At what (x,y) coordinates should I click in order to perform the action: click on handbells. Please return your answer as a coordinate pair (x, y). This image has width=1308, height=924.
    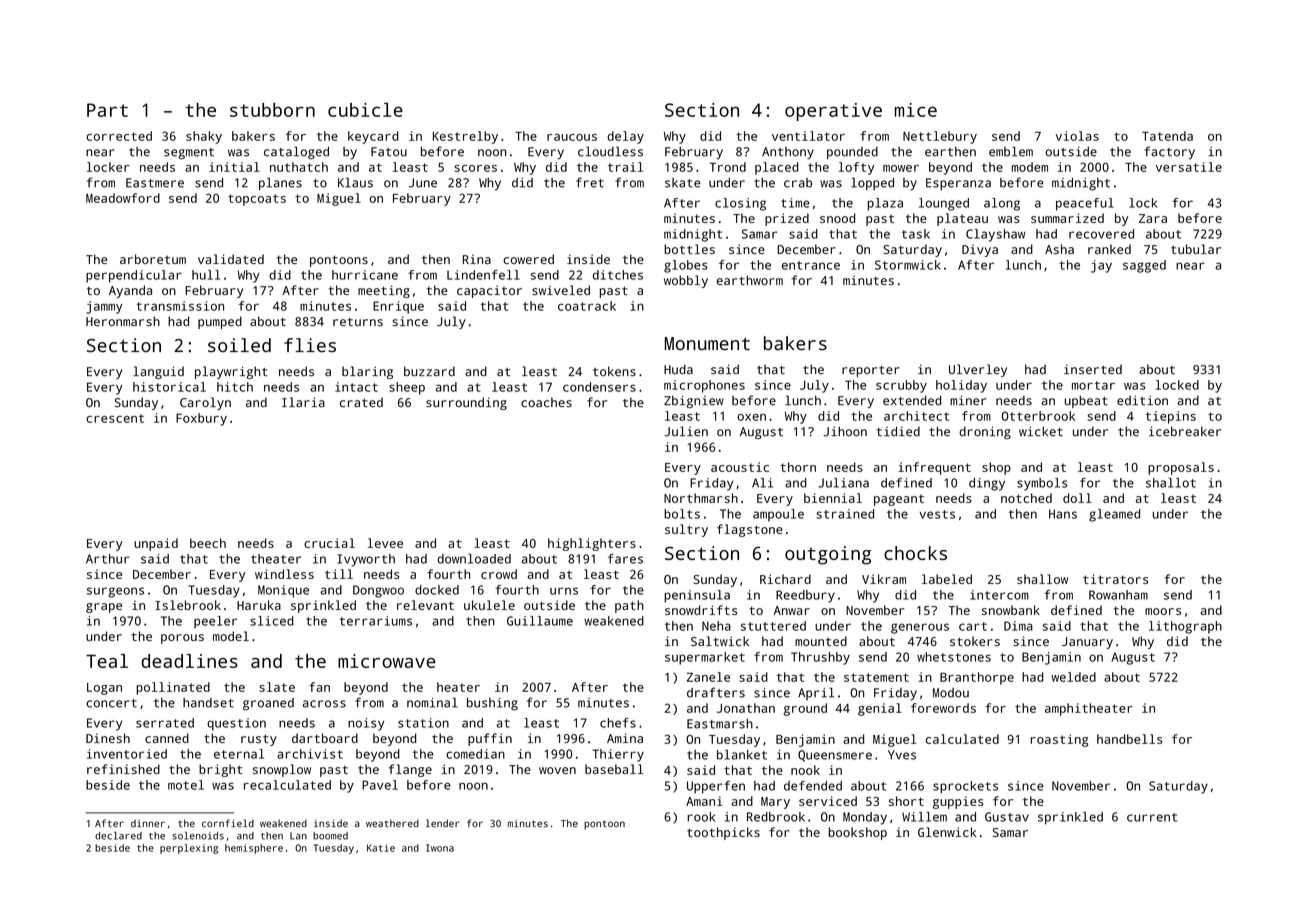
    Looking at the image, I should click on (1129, 739).
